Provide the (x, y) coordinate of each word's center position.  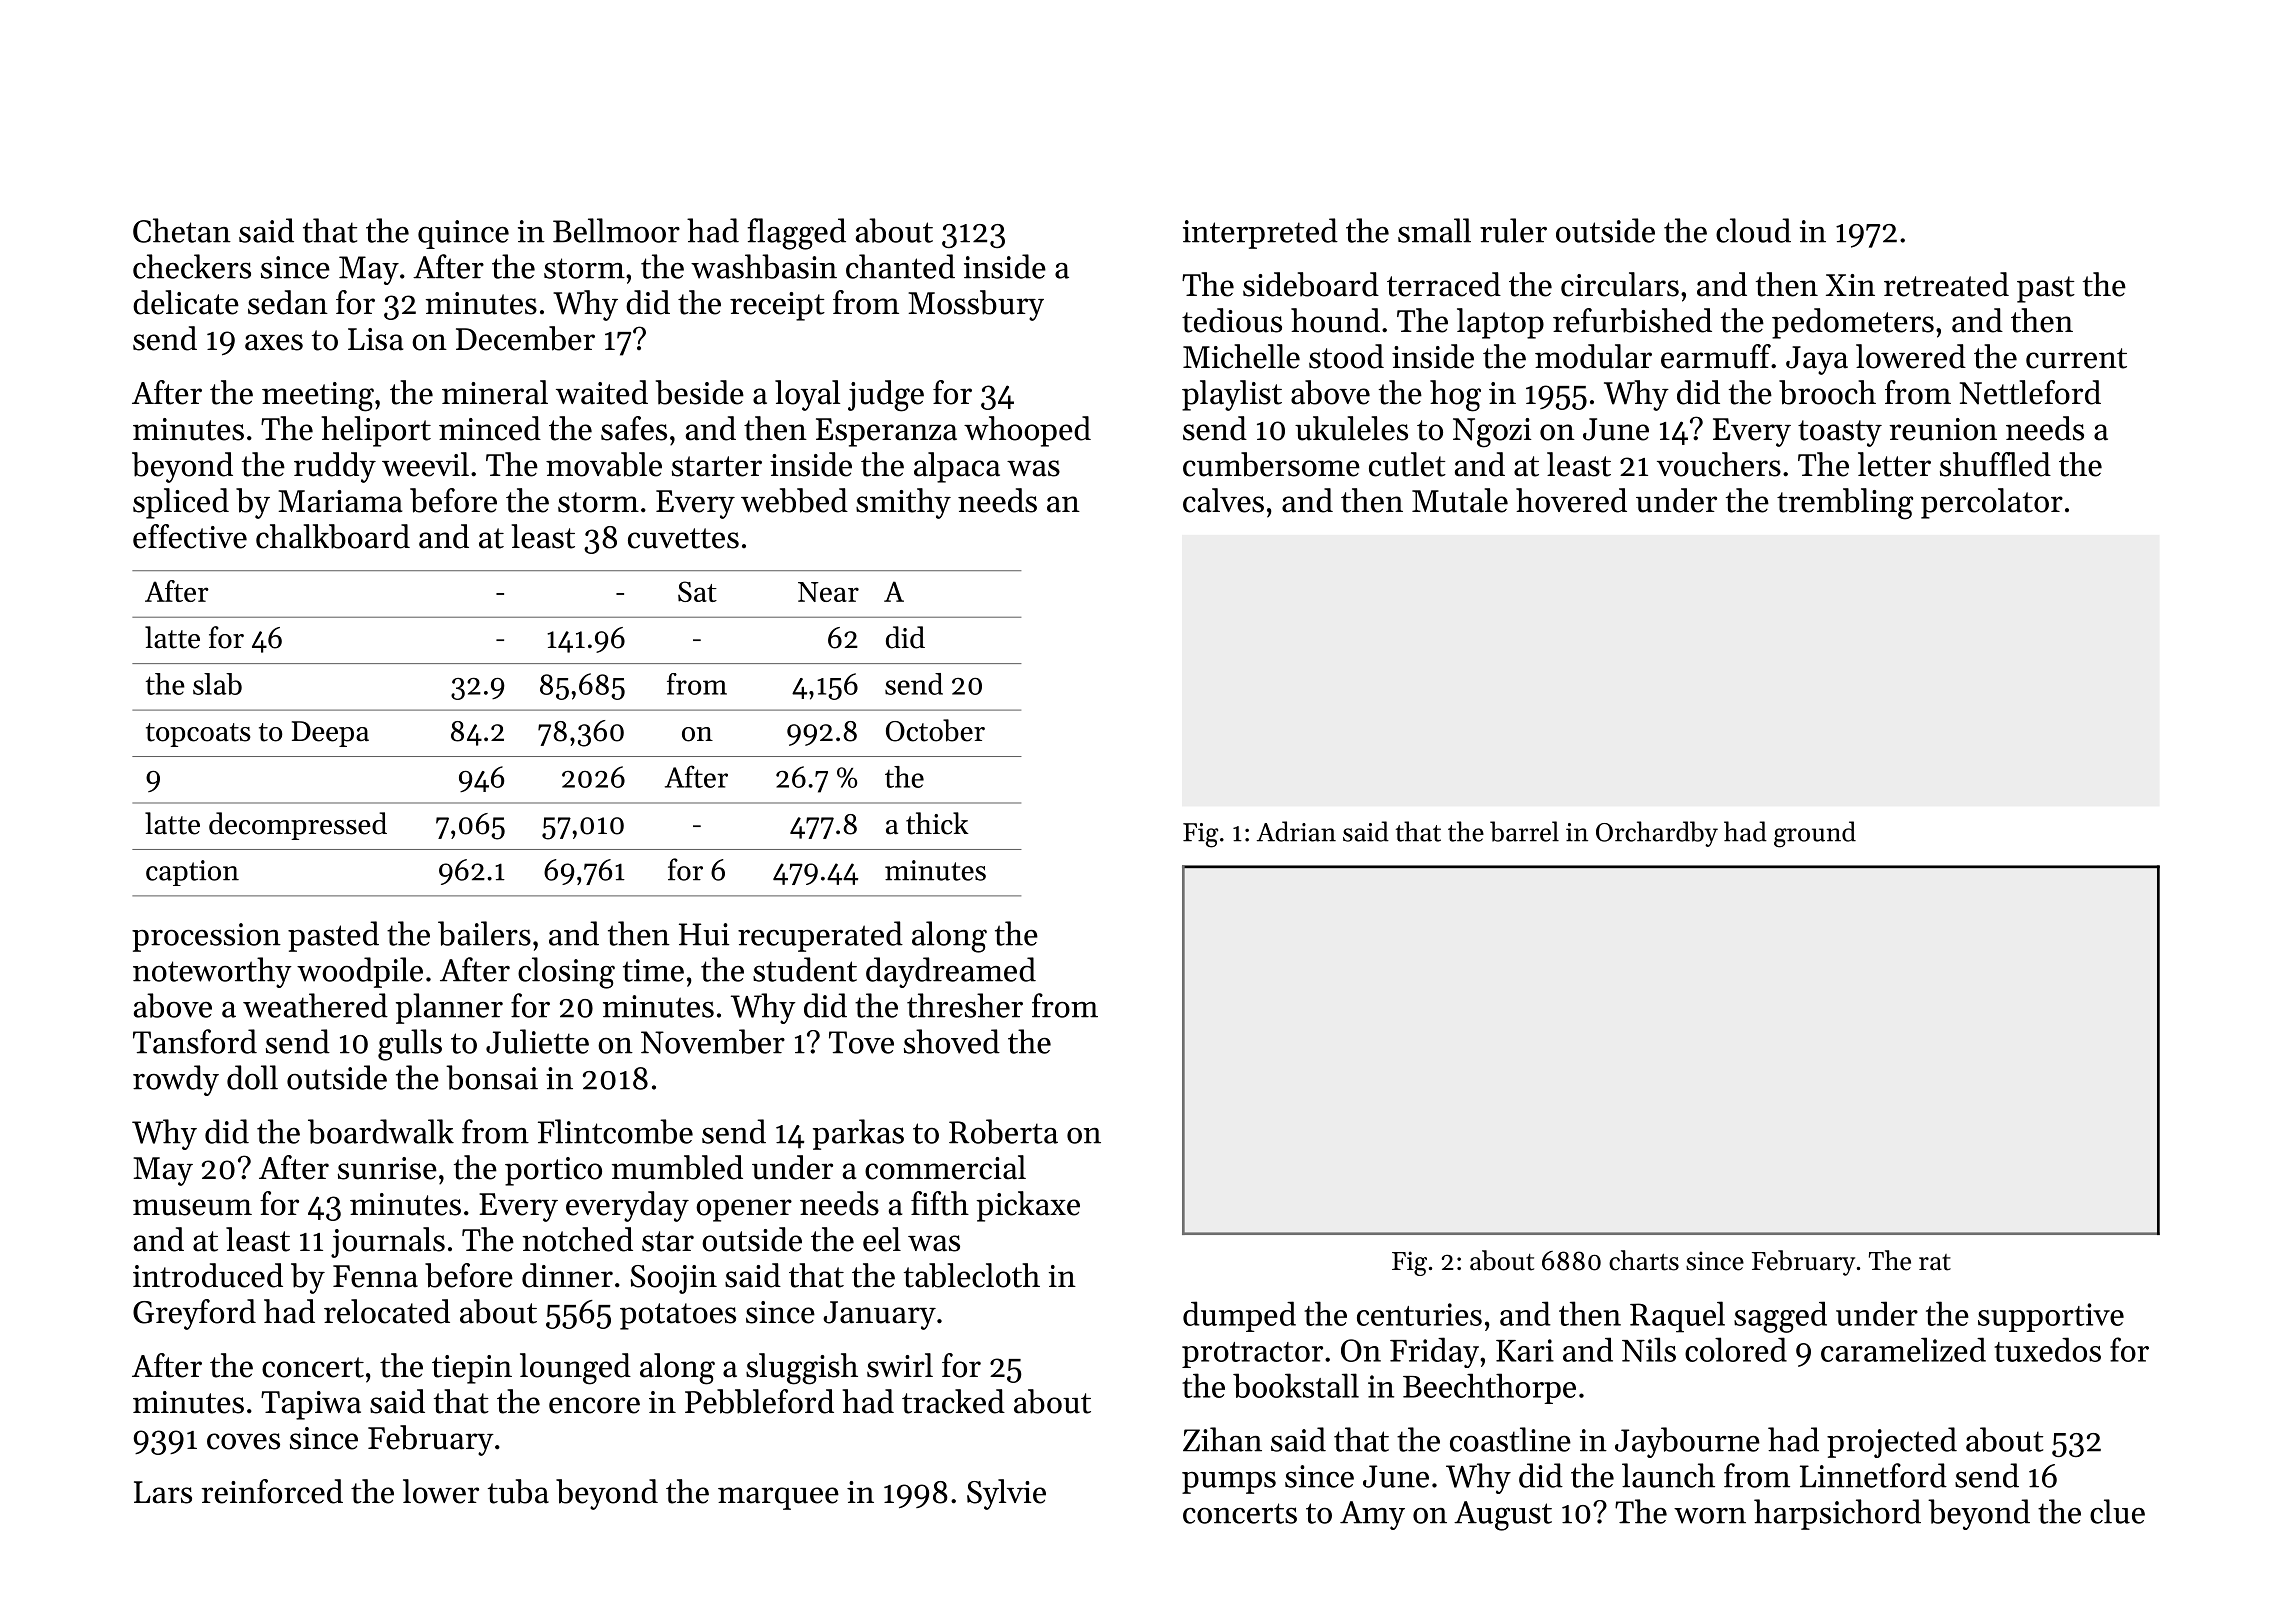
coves (243, 1441)
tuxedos (2047, 1349)
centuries (1419, 1314)
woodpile (360, 972)
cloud (1753, 230)
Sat (697, 591)
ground (1815, 834)
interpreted (1260, 233)
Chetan (182, 230)
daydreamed (951, 972)
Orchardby (1657, 834)
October (935, 730)
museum (192, 1207)
